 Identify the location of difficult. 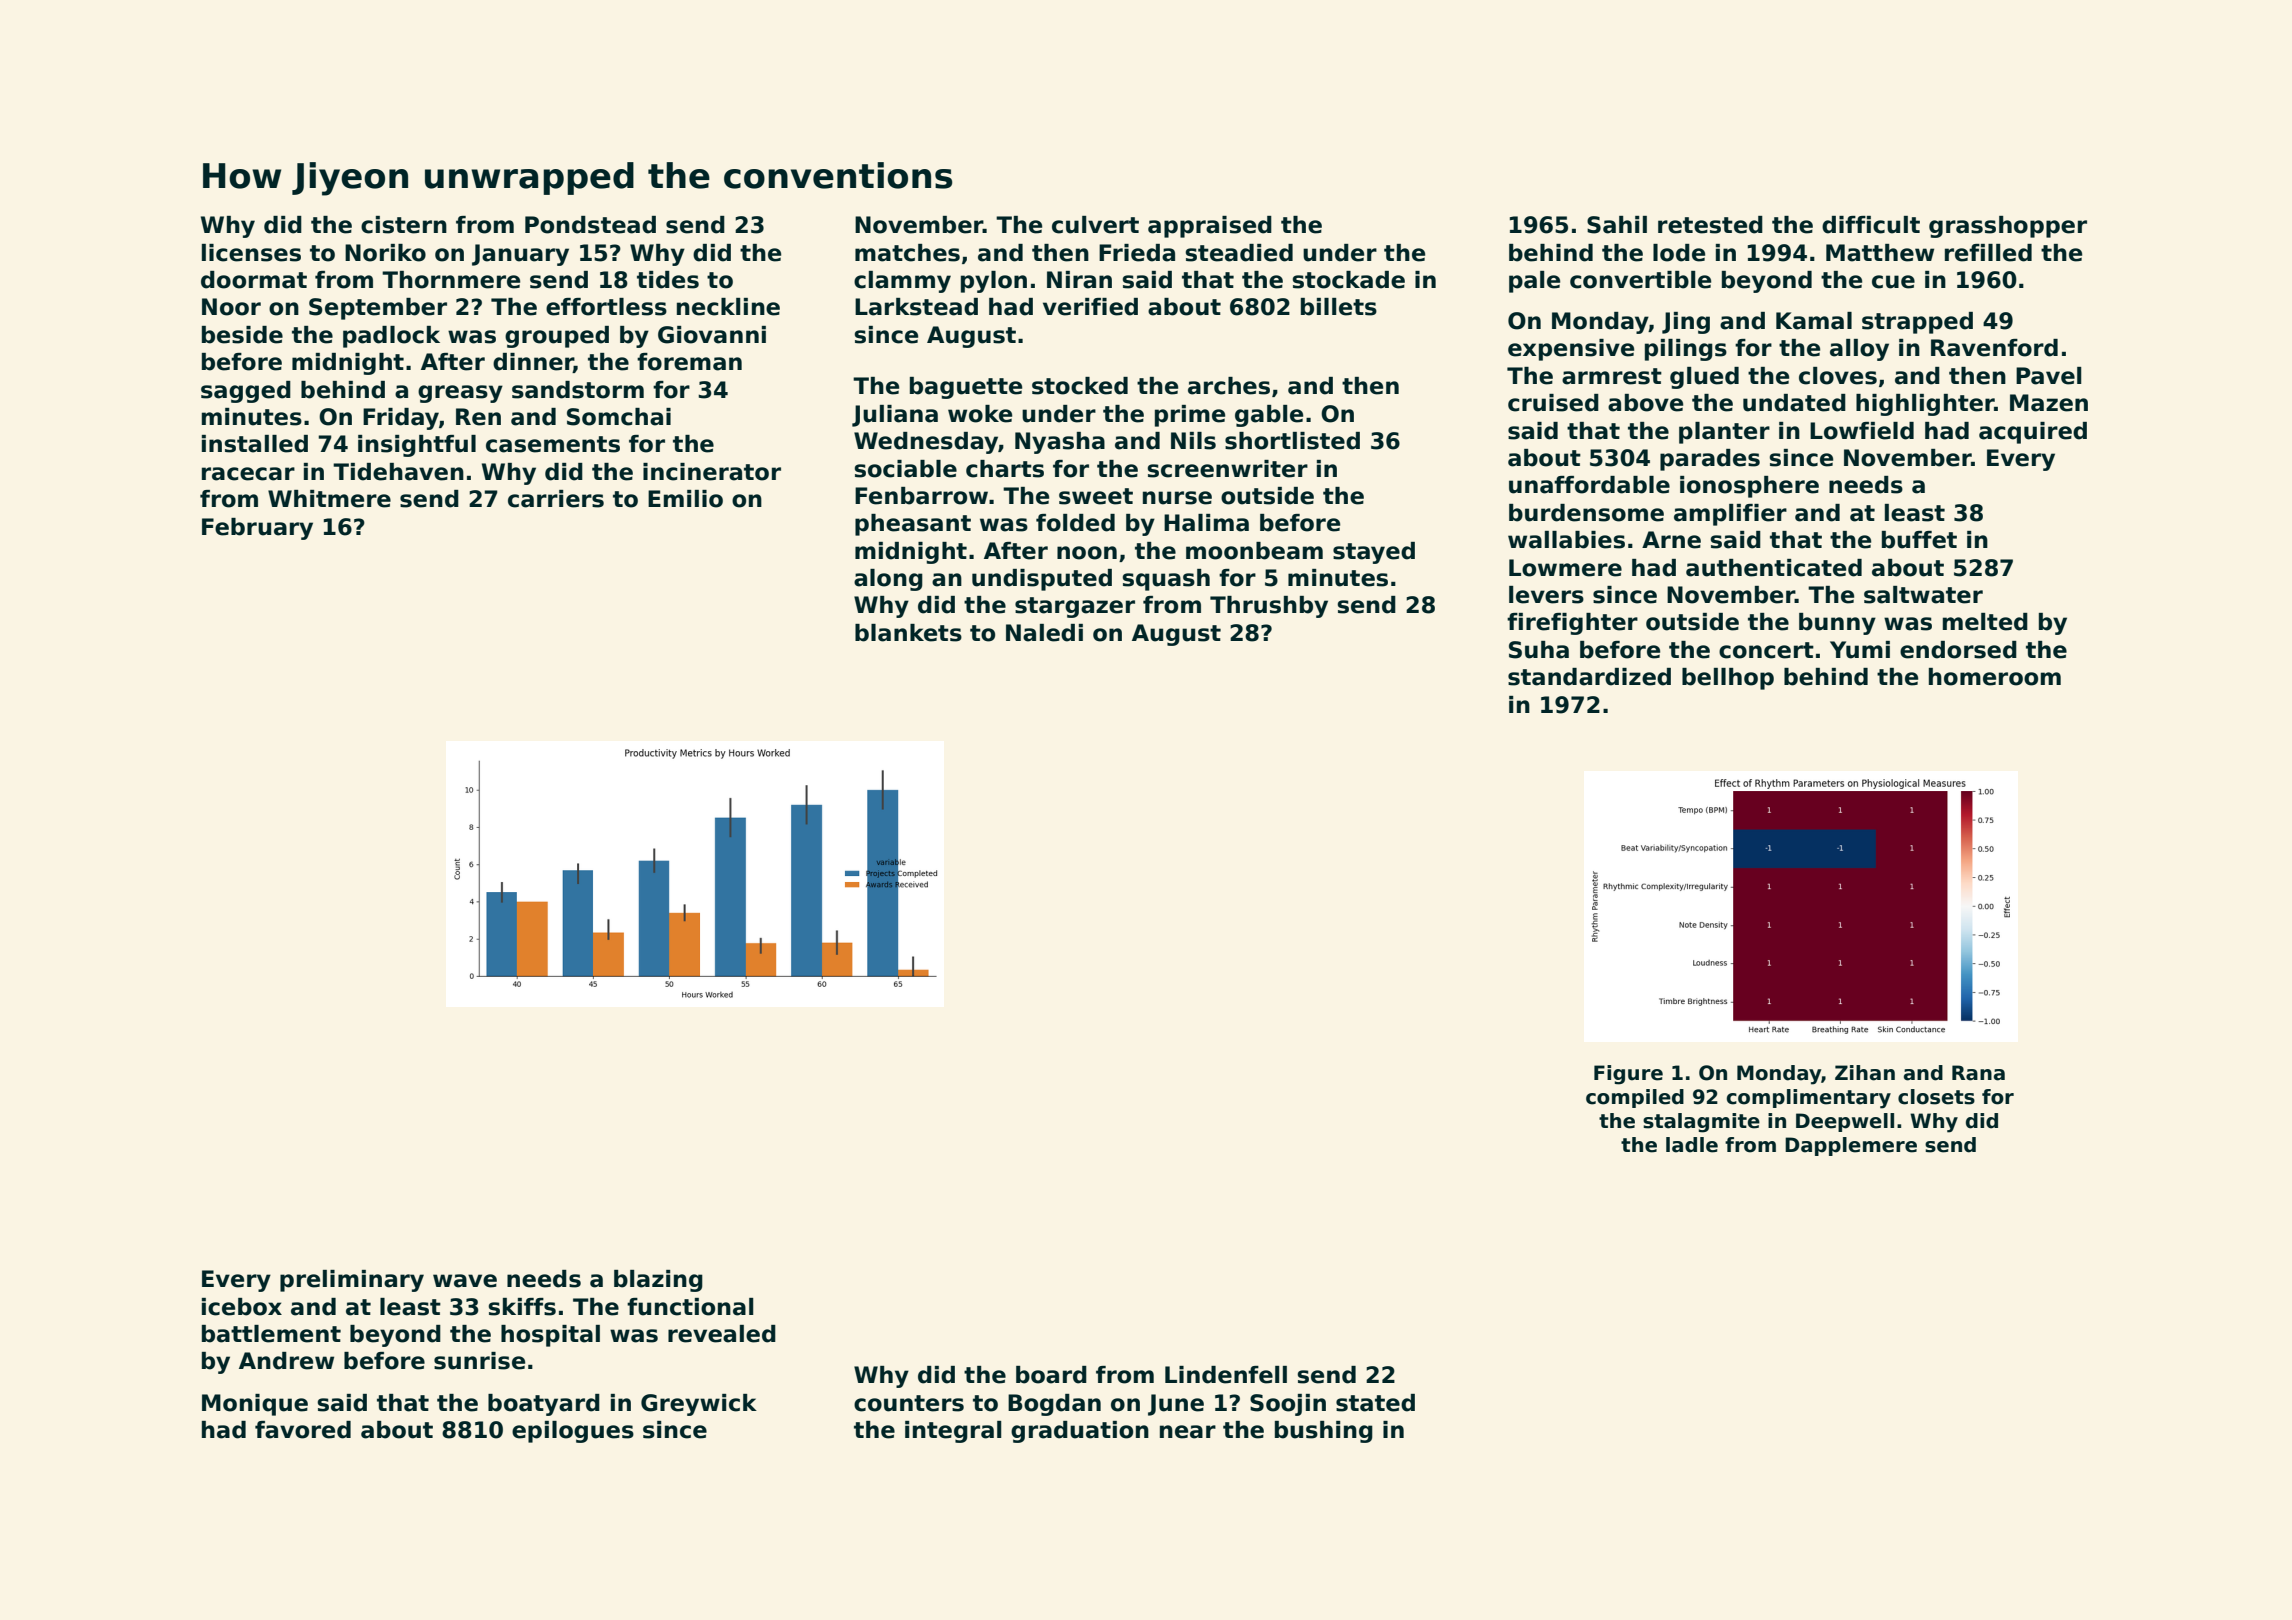
(1871, 225).
